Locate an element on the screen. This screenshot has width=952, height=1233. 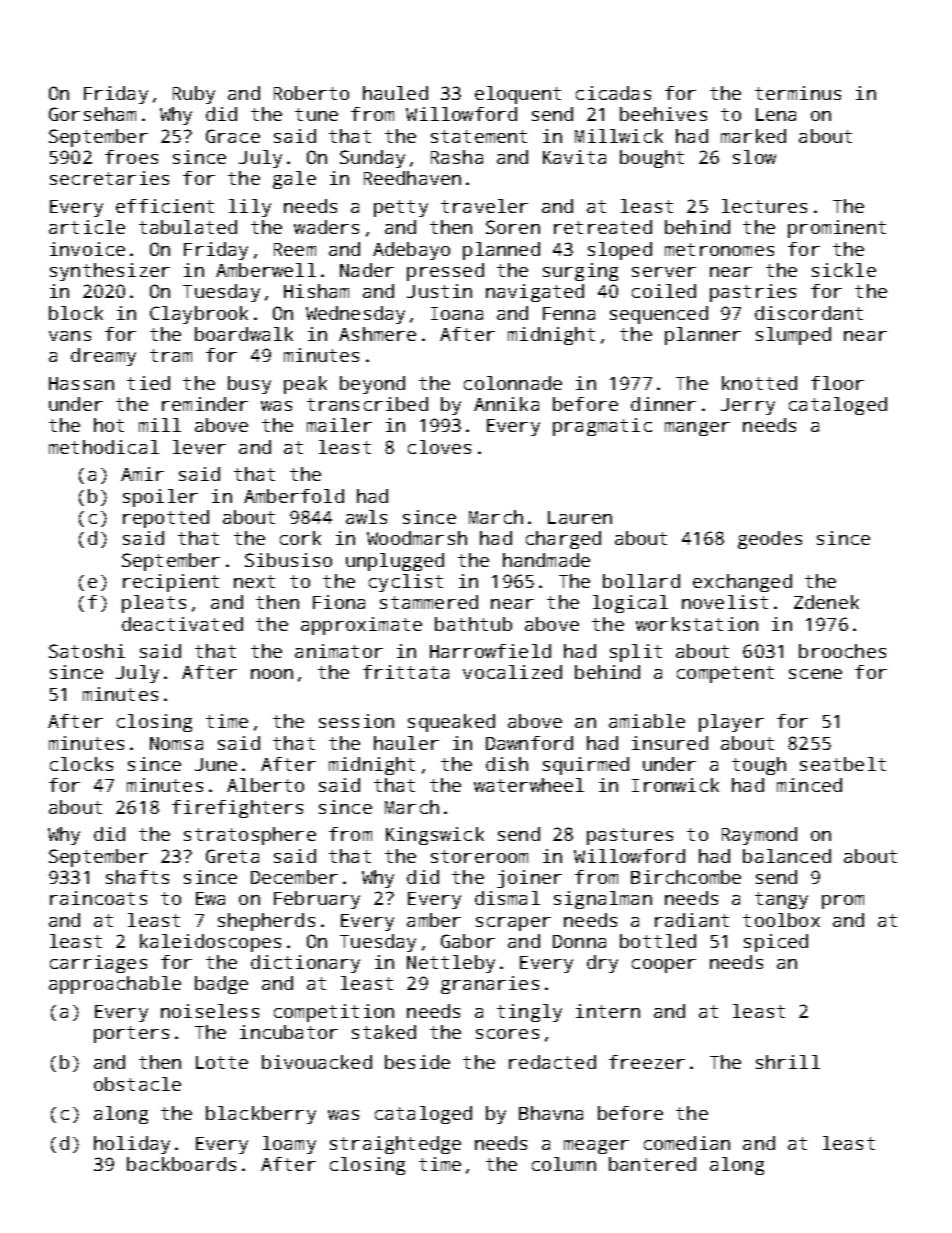
methodical is located at coordinates (104, 447).
